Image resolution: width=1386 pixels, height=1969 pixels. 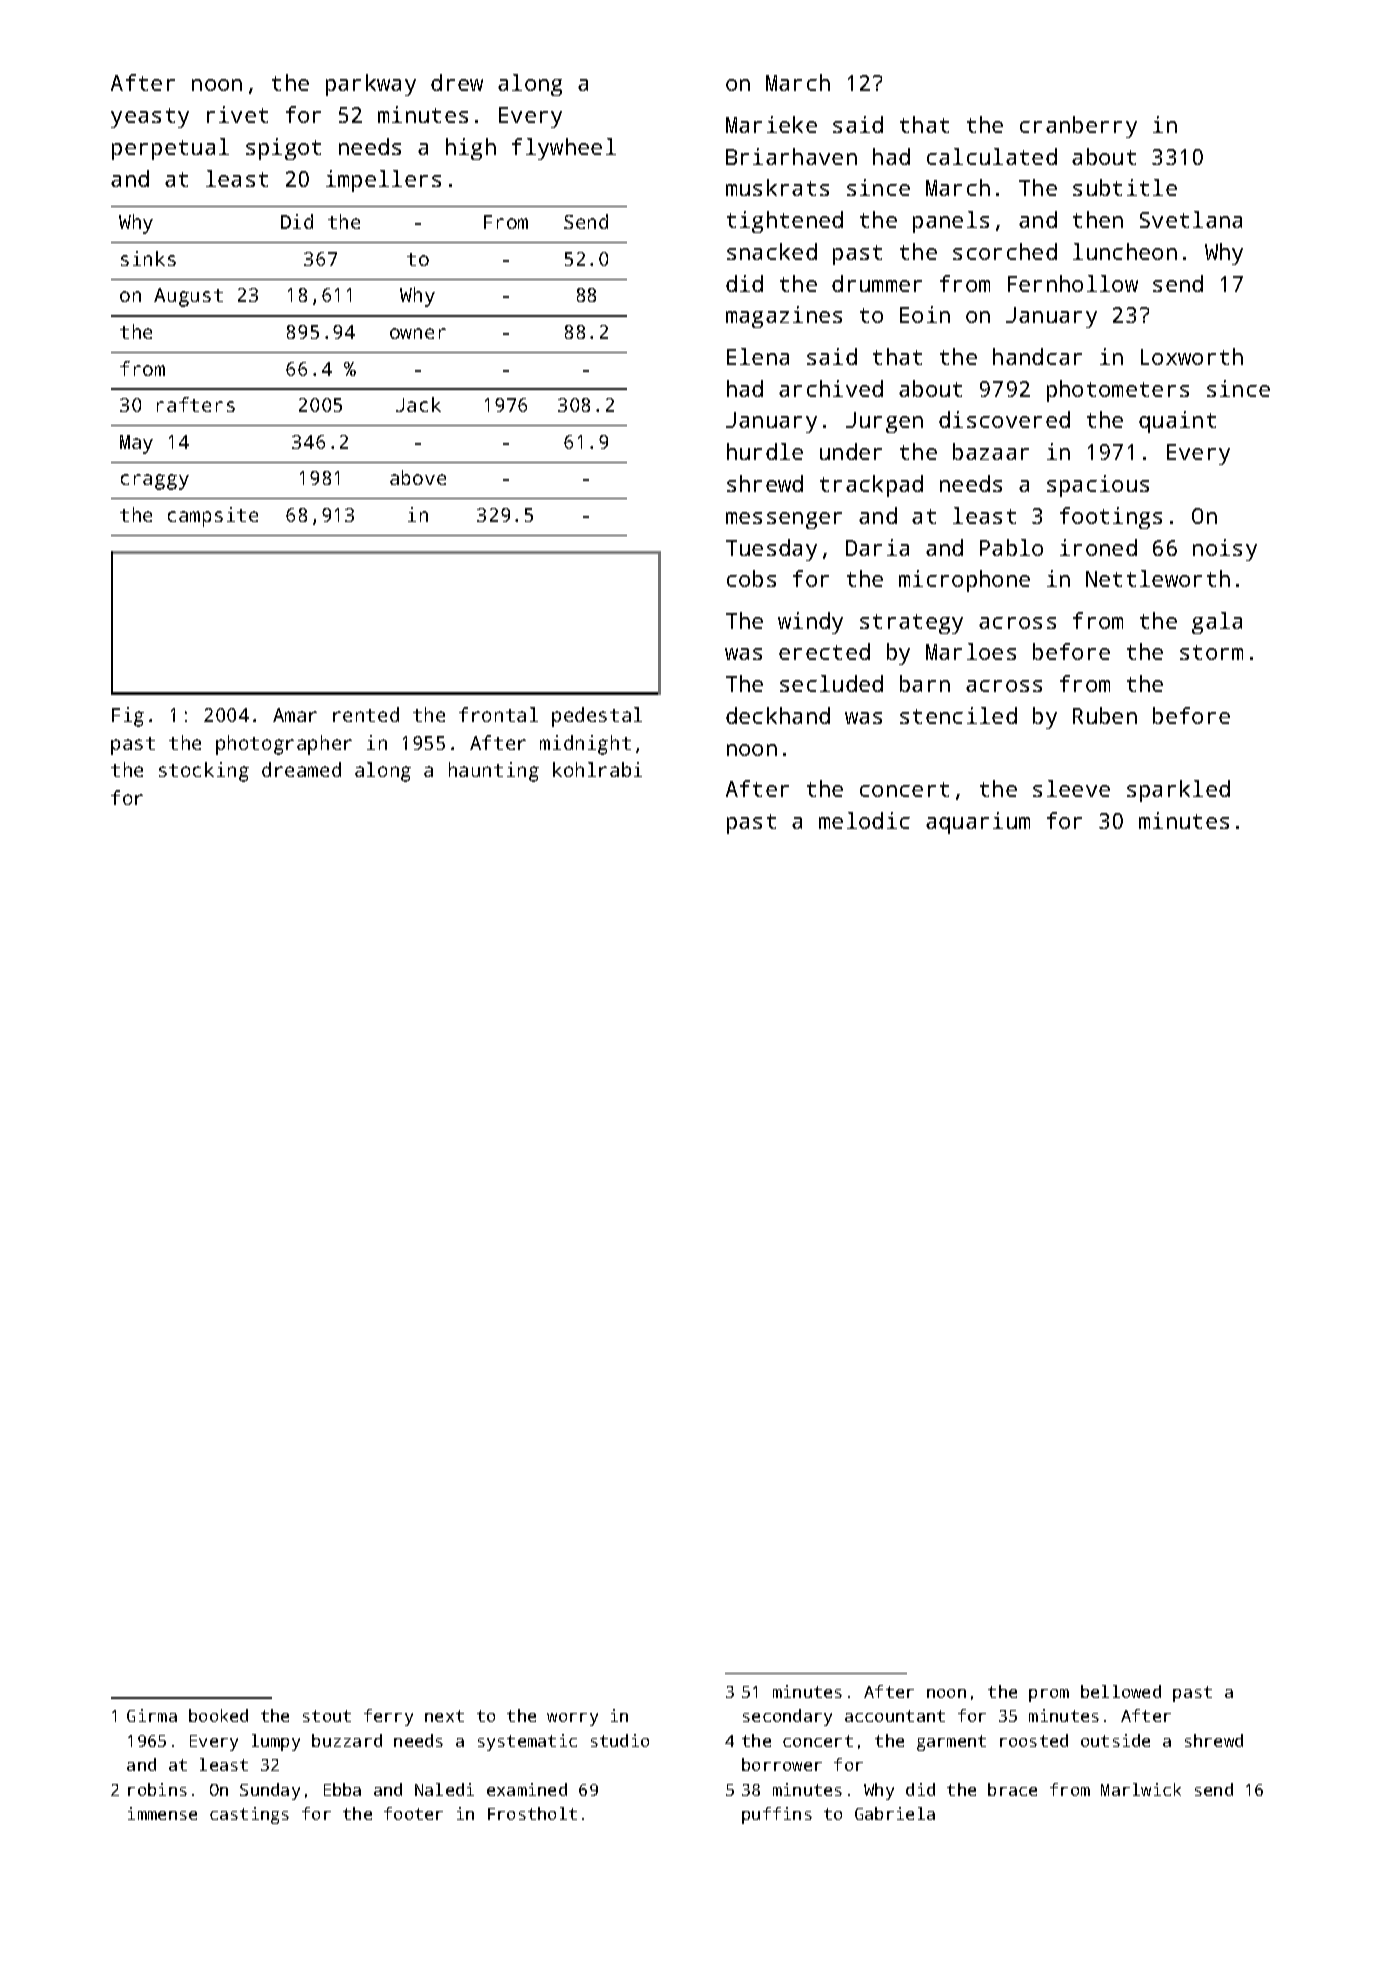 I want to click on stout, so click(x=327, y=1716).
